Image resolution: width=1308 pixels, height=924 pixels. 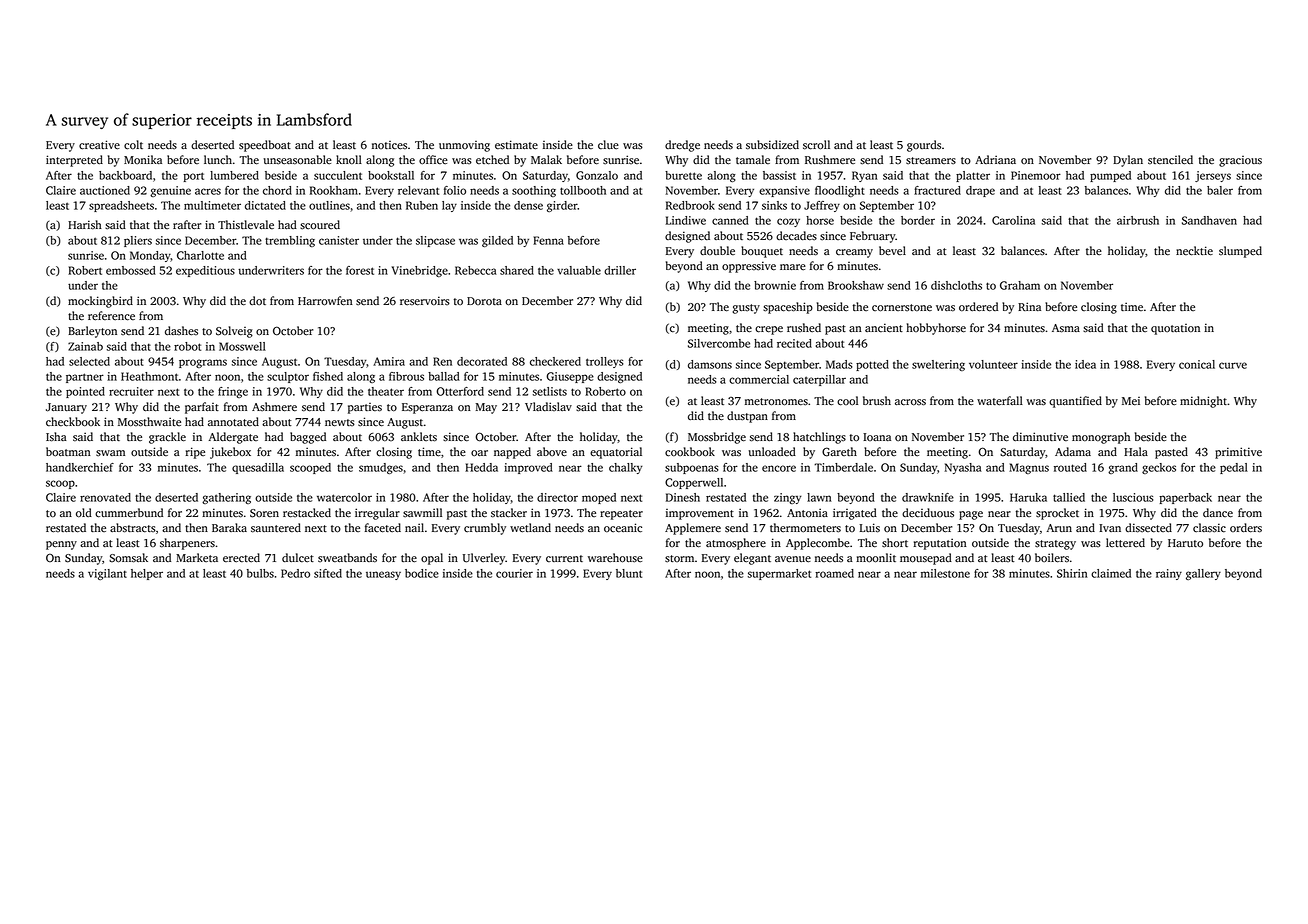 What do you see at coordinates (61, 545) in the image?
I see `penny` at bounding box center [61, 545].
